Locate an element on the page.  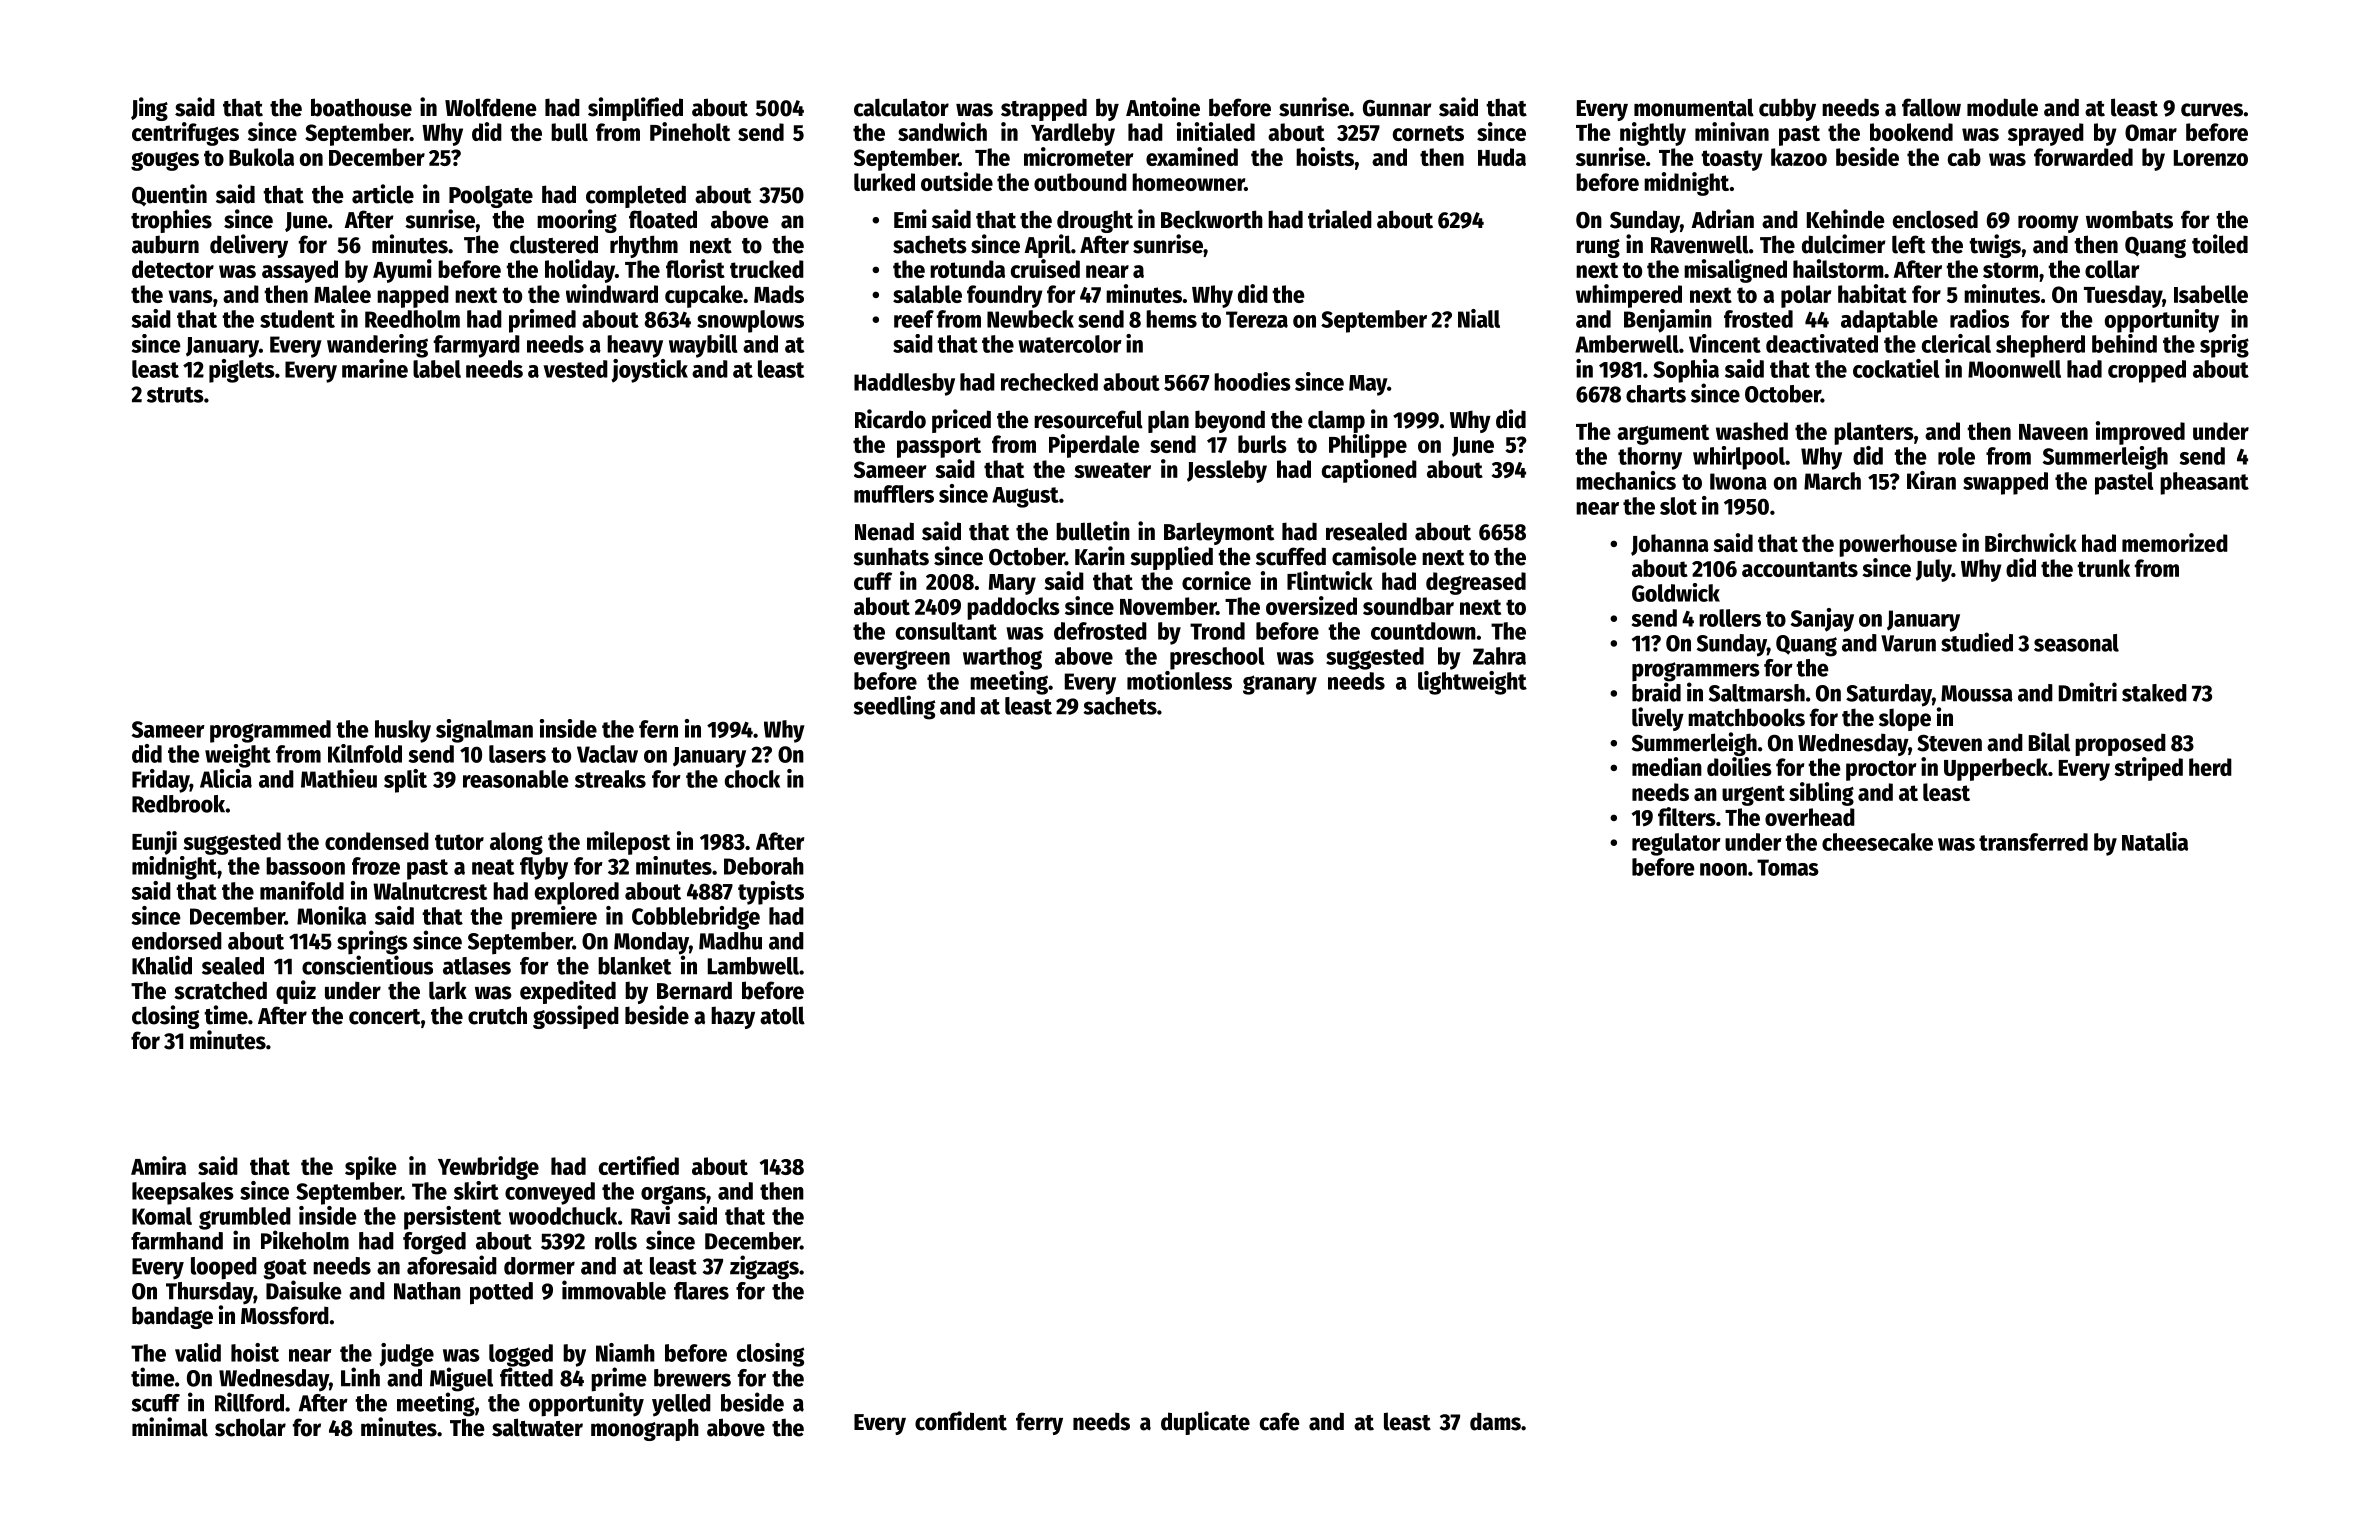
filters is located at coordinates (1687, 816).
